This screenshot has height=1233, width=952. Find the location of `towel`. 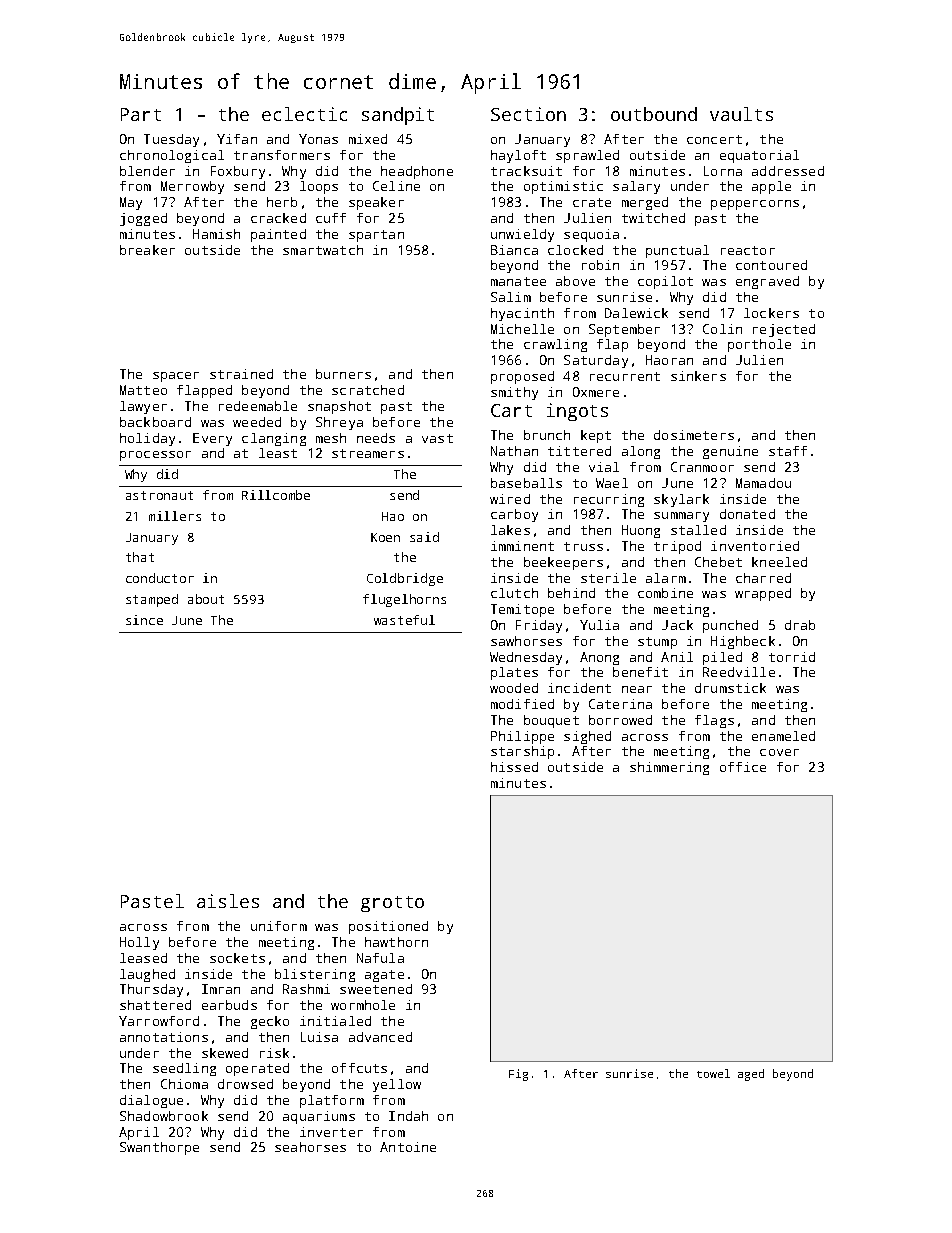

towel is located at coordinates (713, 1073).
